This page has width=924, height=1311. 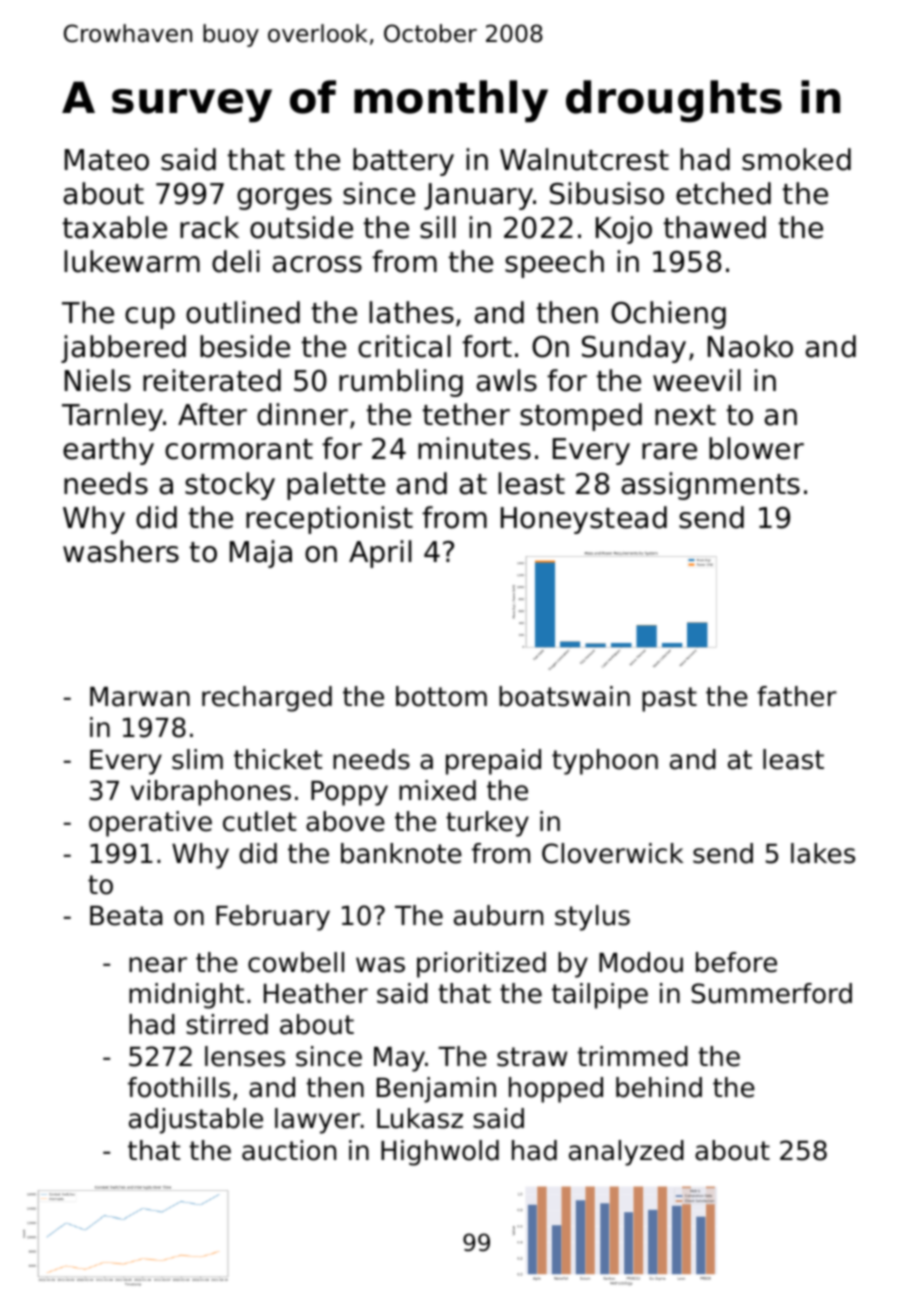 I want to click on Sibusiso, so click(x=607, y=193).
